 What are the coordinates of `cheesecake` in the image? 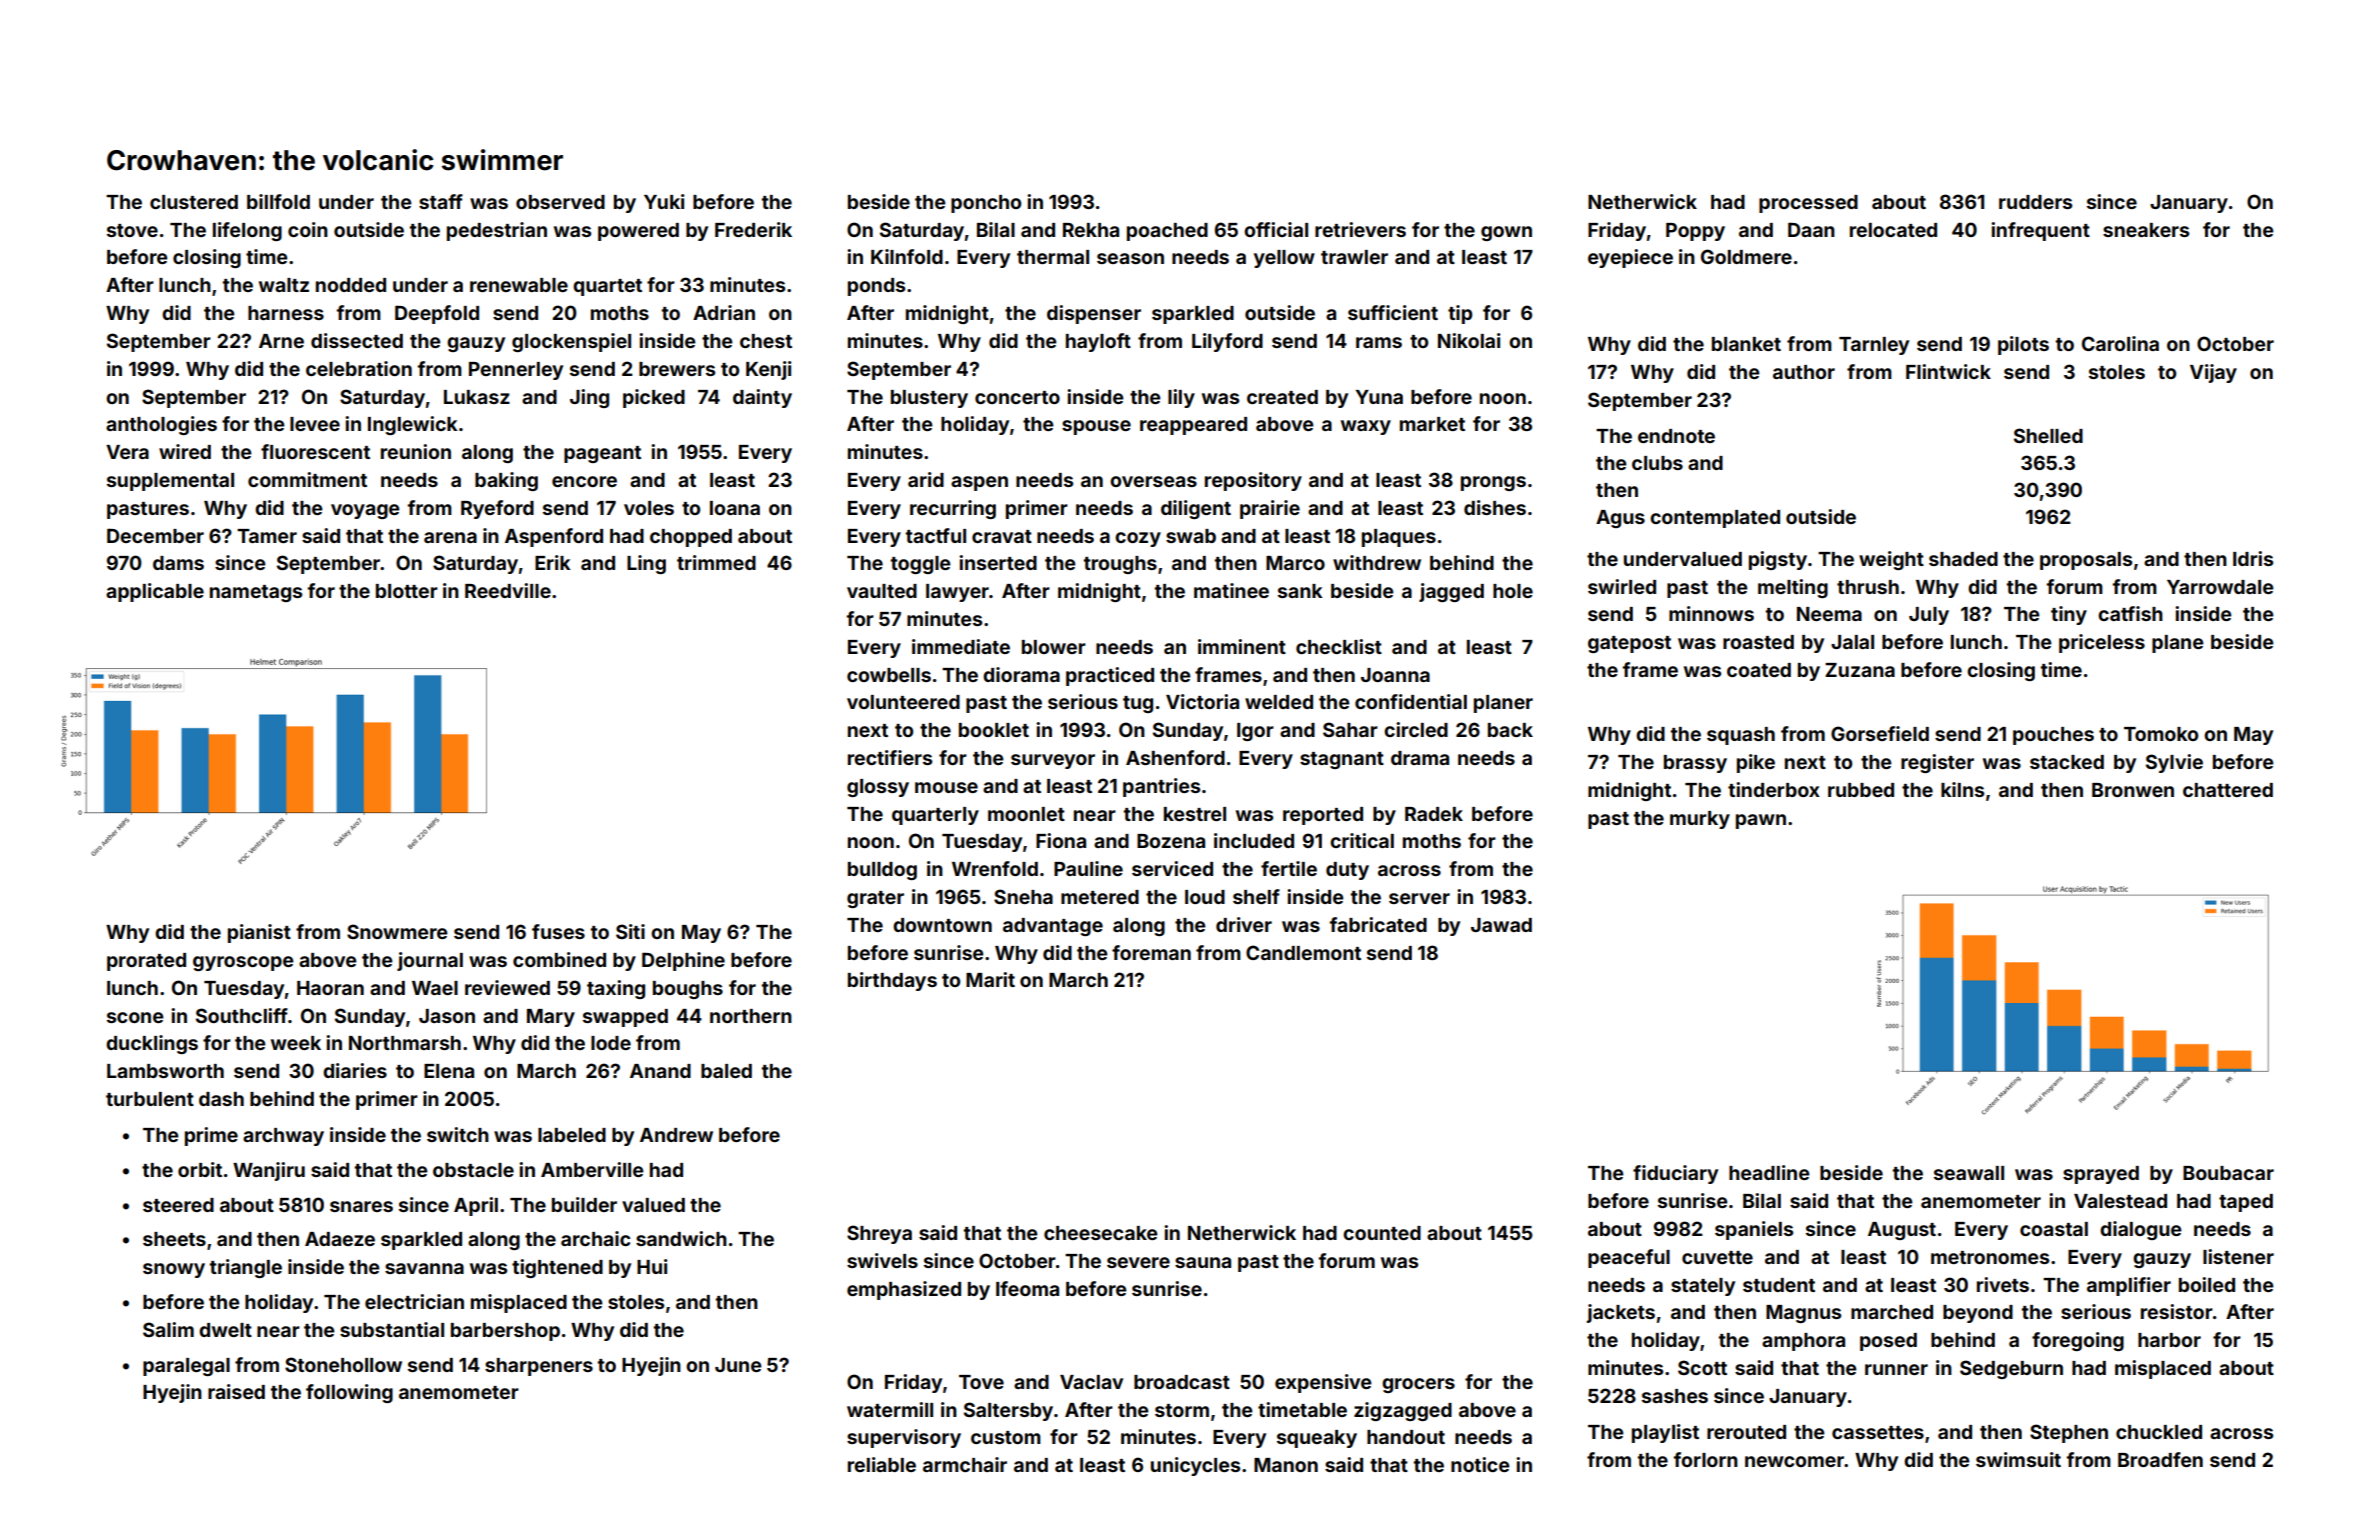 It's located at (1101, 1233).
